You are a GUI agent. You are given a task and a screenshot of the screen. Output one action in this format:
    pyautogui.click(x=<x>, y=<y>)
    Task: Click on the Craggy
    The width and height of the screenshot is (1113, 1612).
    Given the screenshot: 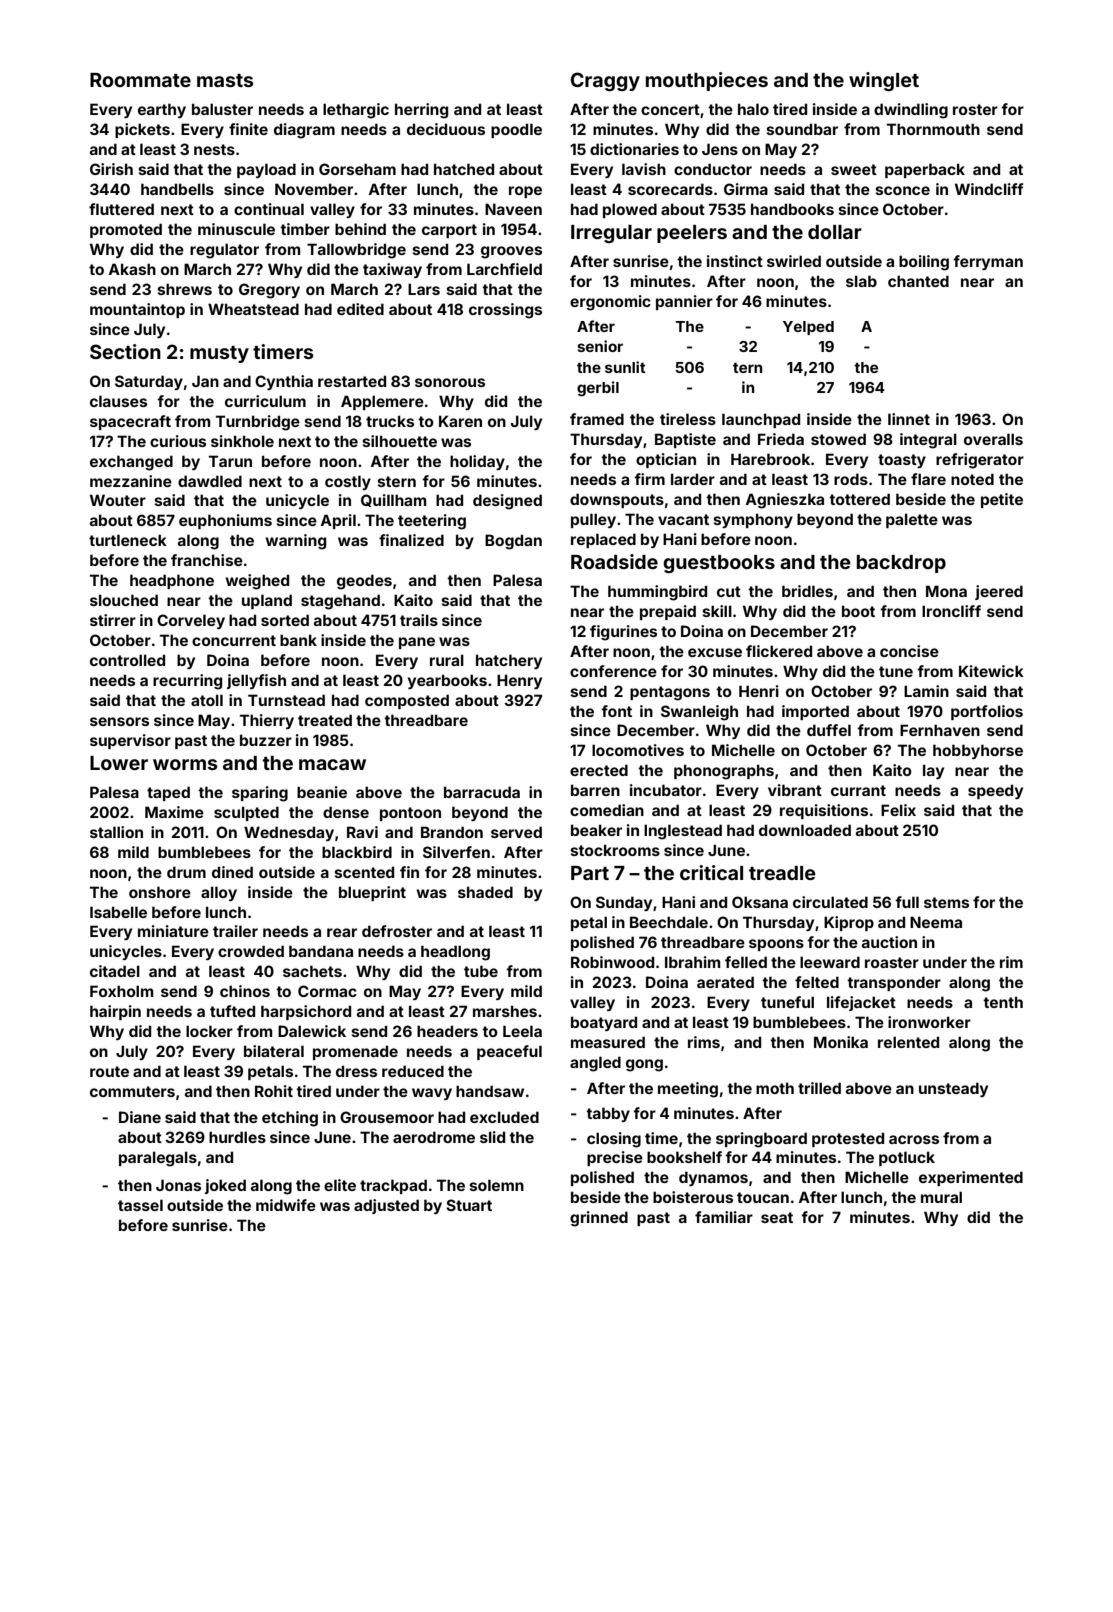 What is the action you would take?
    pyautogui.click(x=605, y=81)
